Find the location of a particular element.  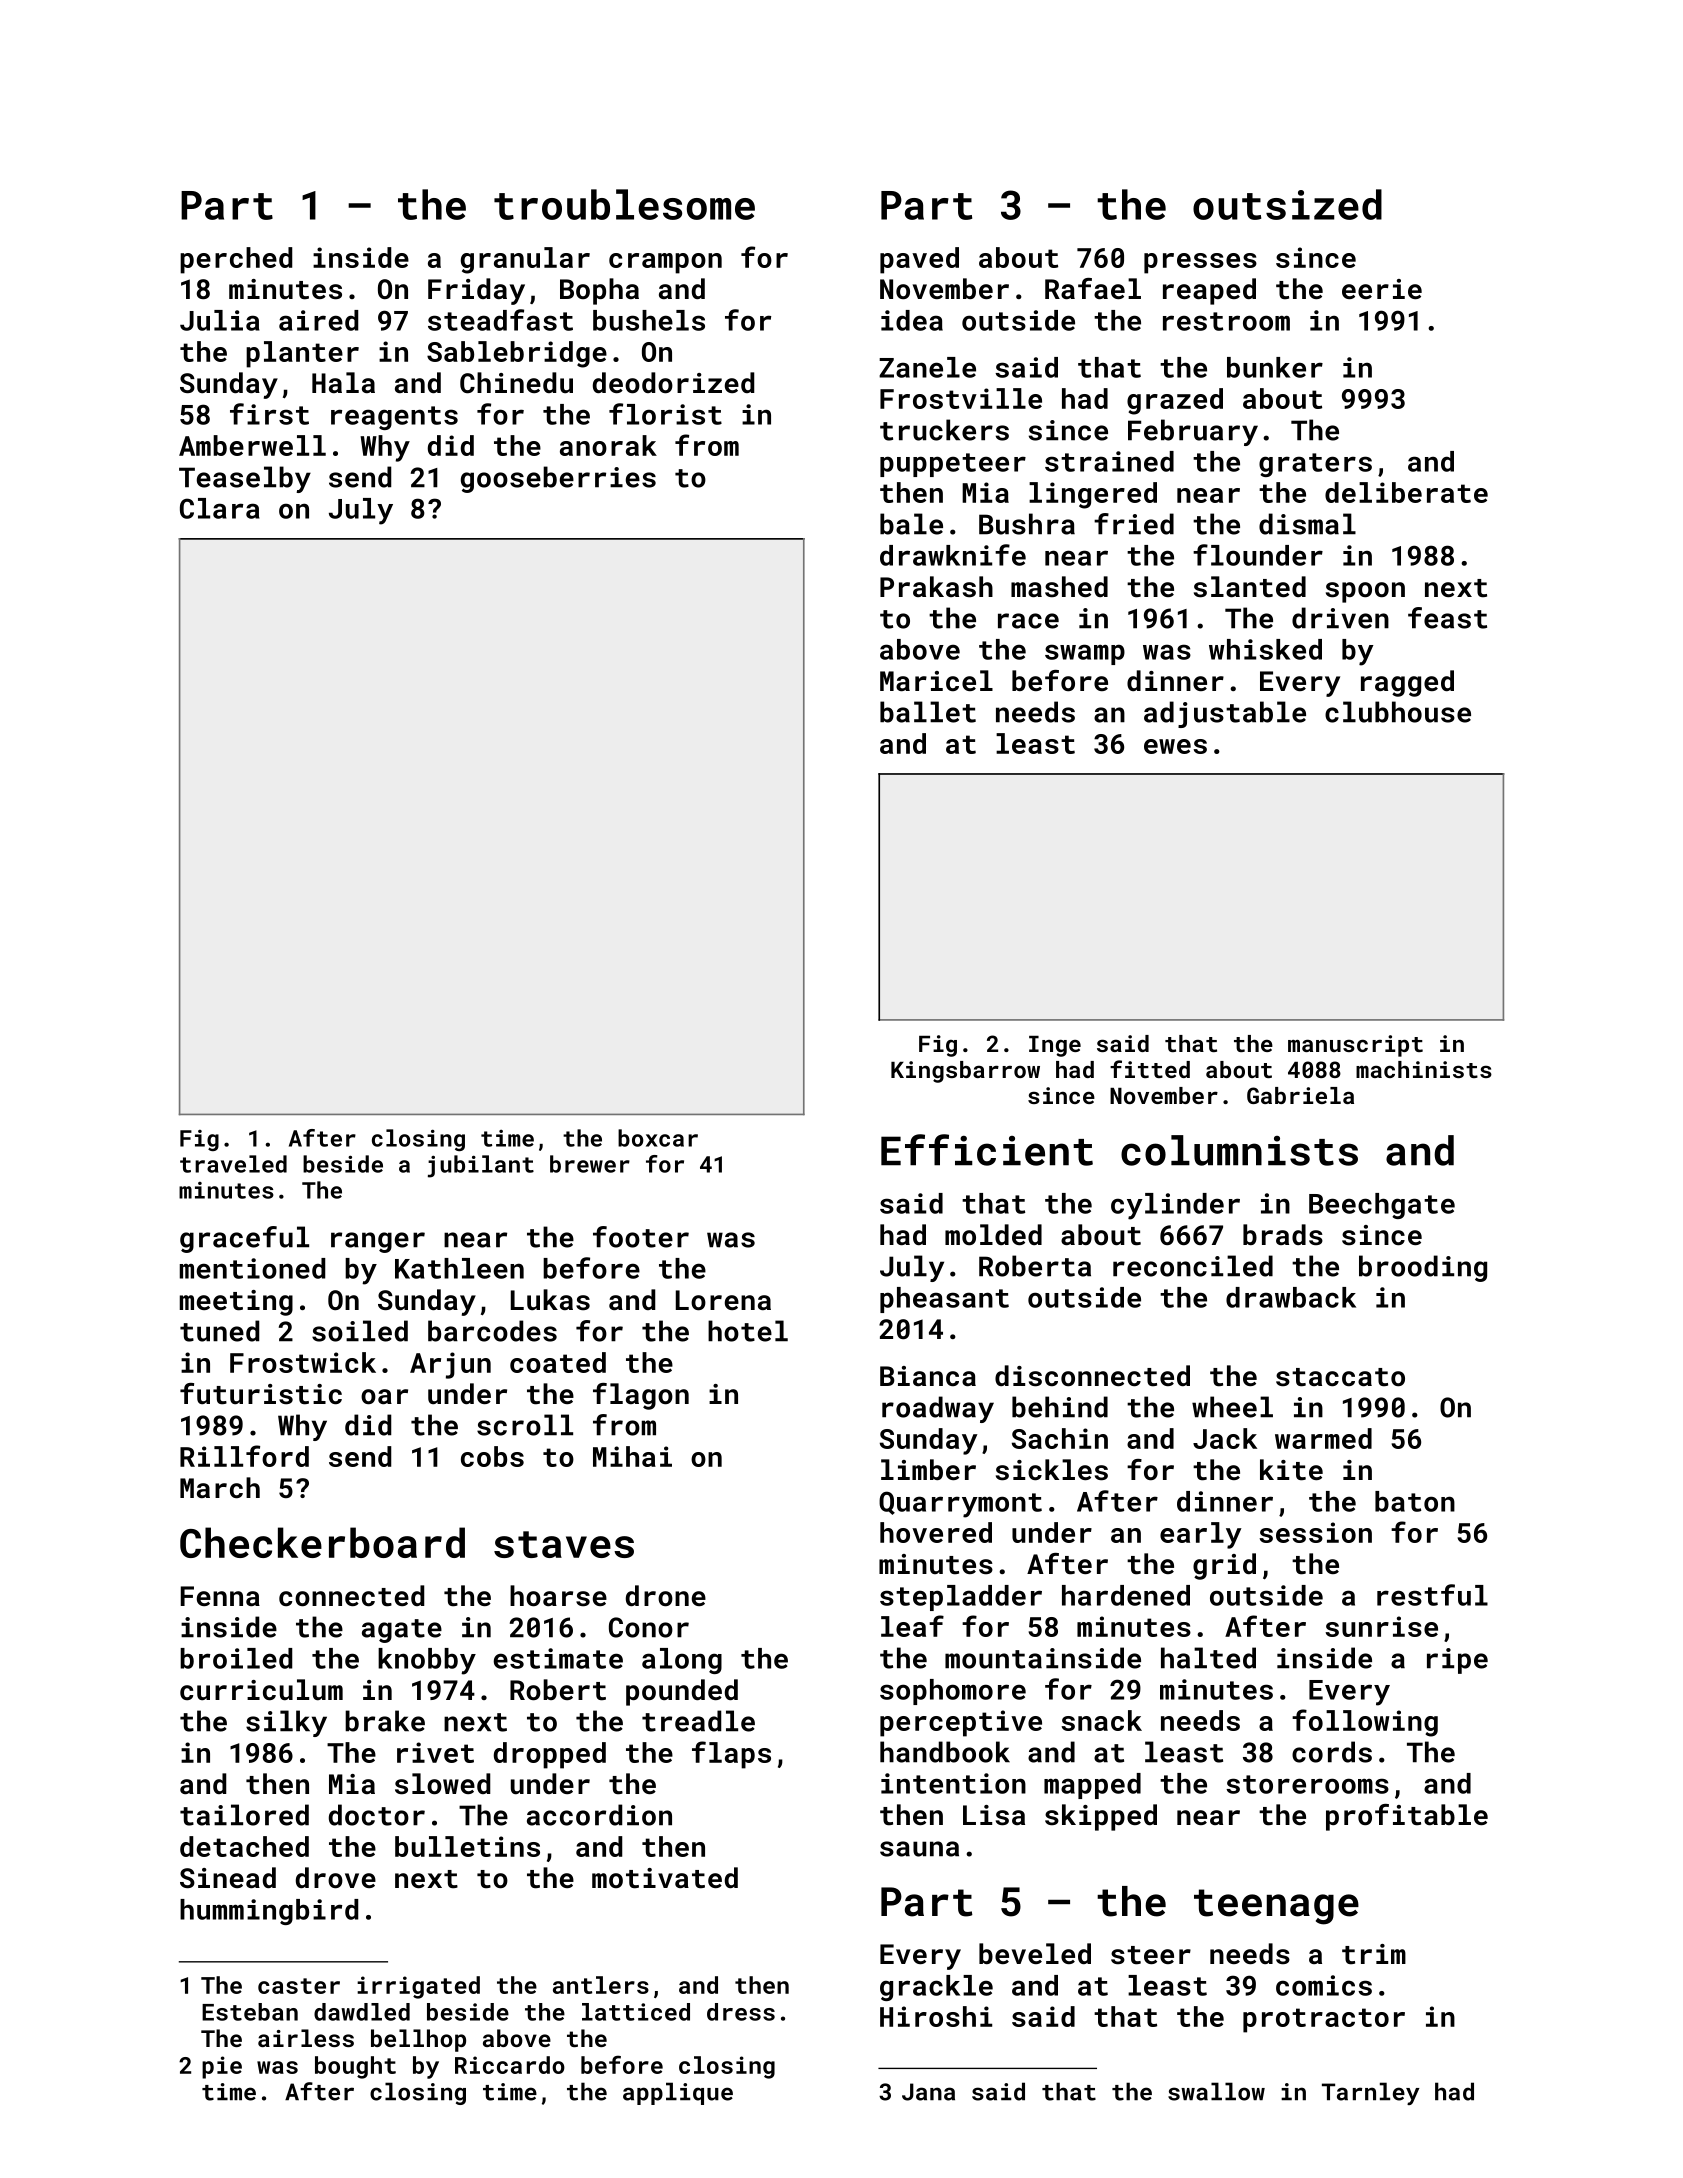

gooseberries is located at coordinates (558, 479).
